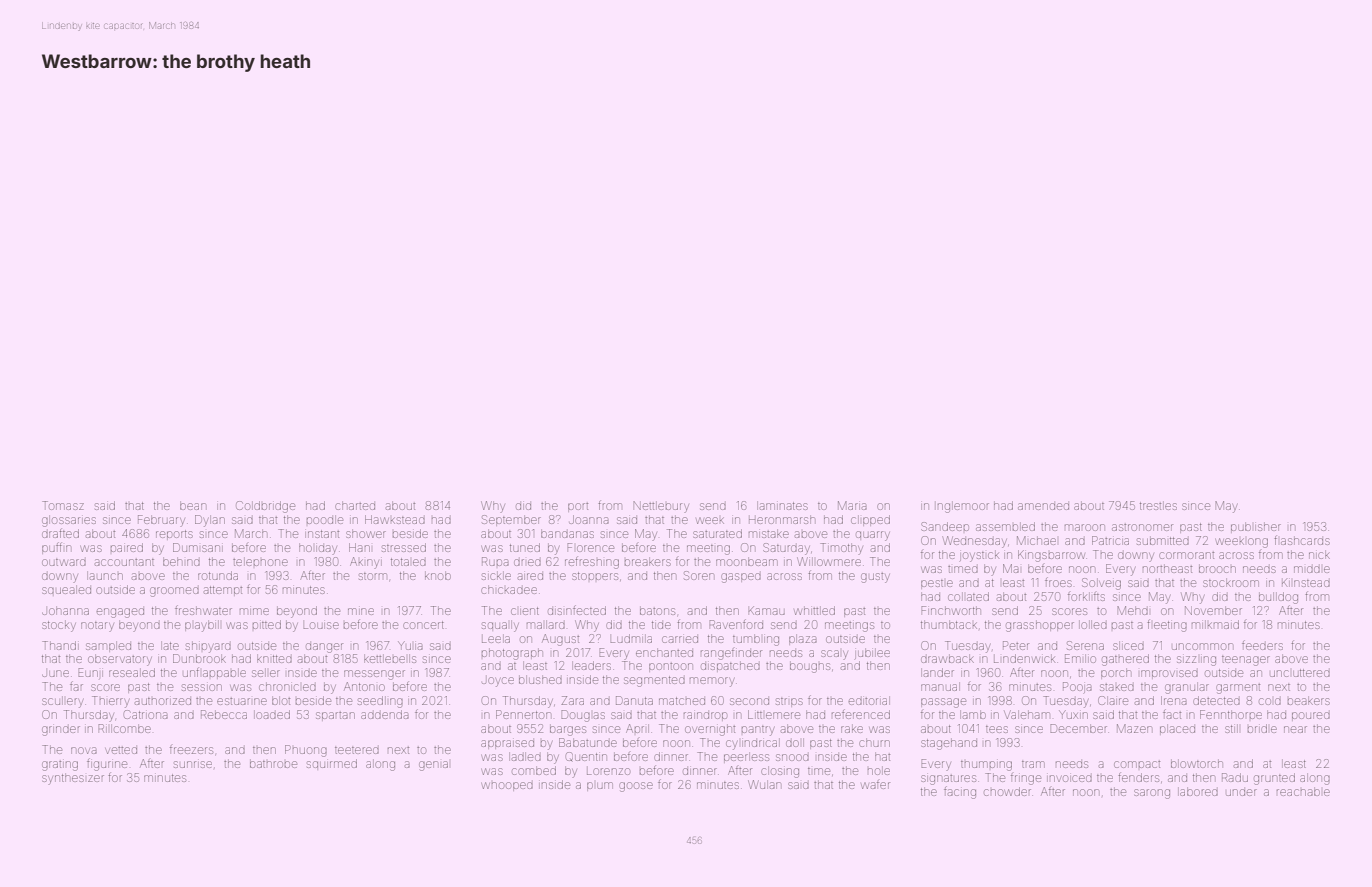 Image resolution: width=1372 pixels, height=887 pixels. Describe the element at coordinates (1158, 505) in the document. I see `trestles` at that location.
